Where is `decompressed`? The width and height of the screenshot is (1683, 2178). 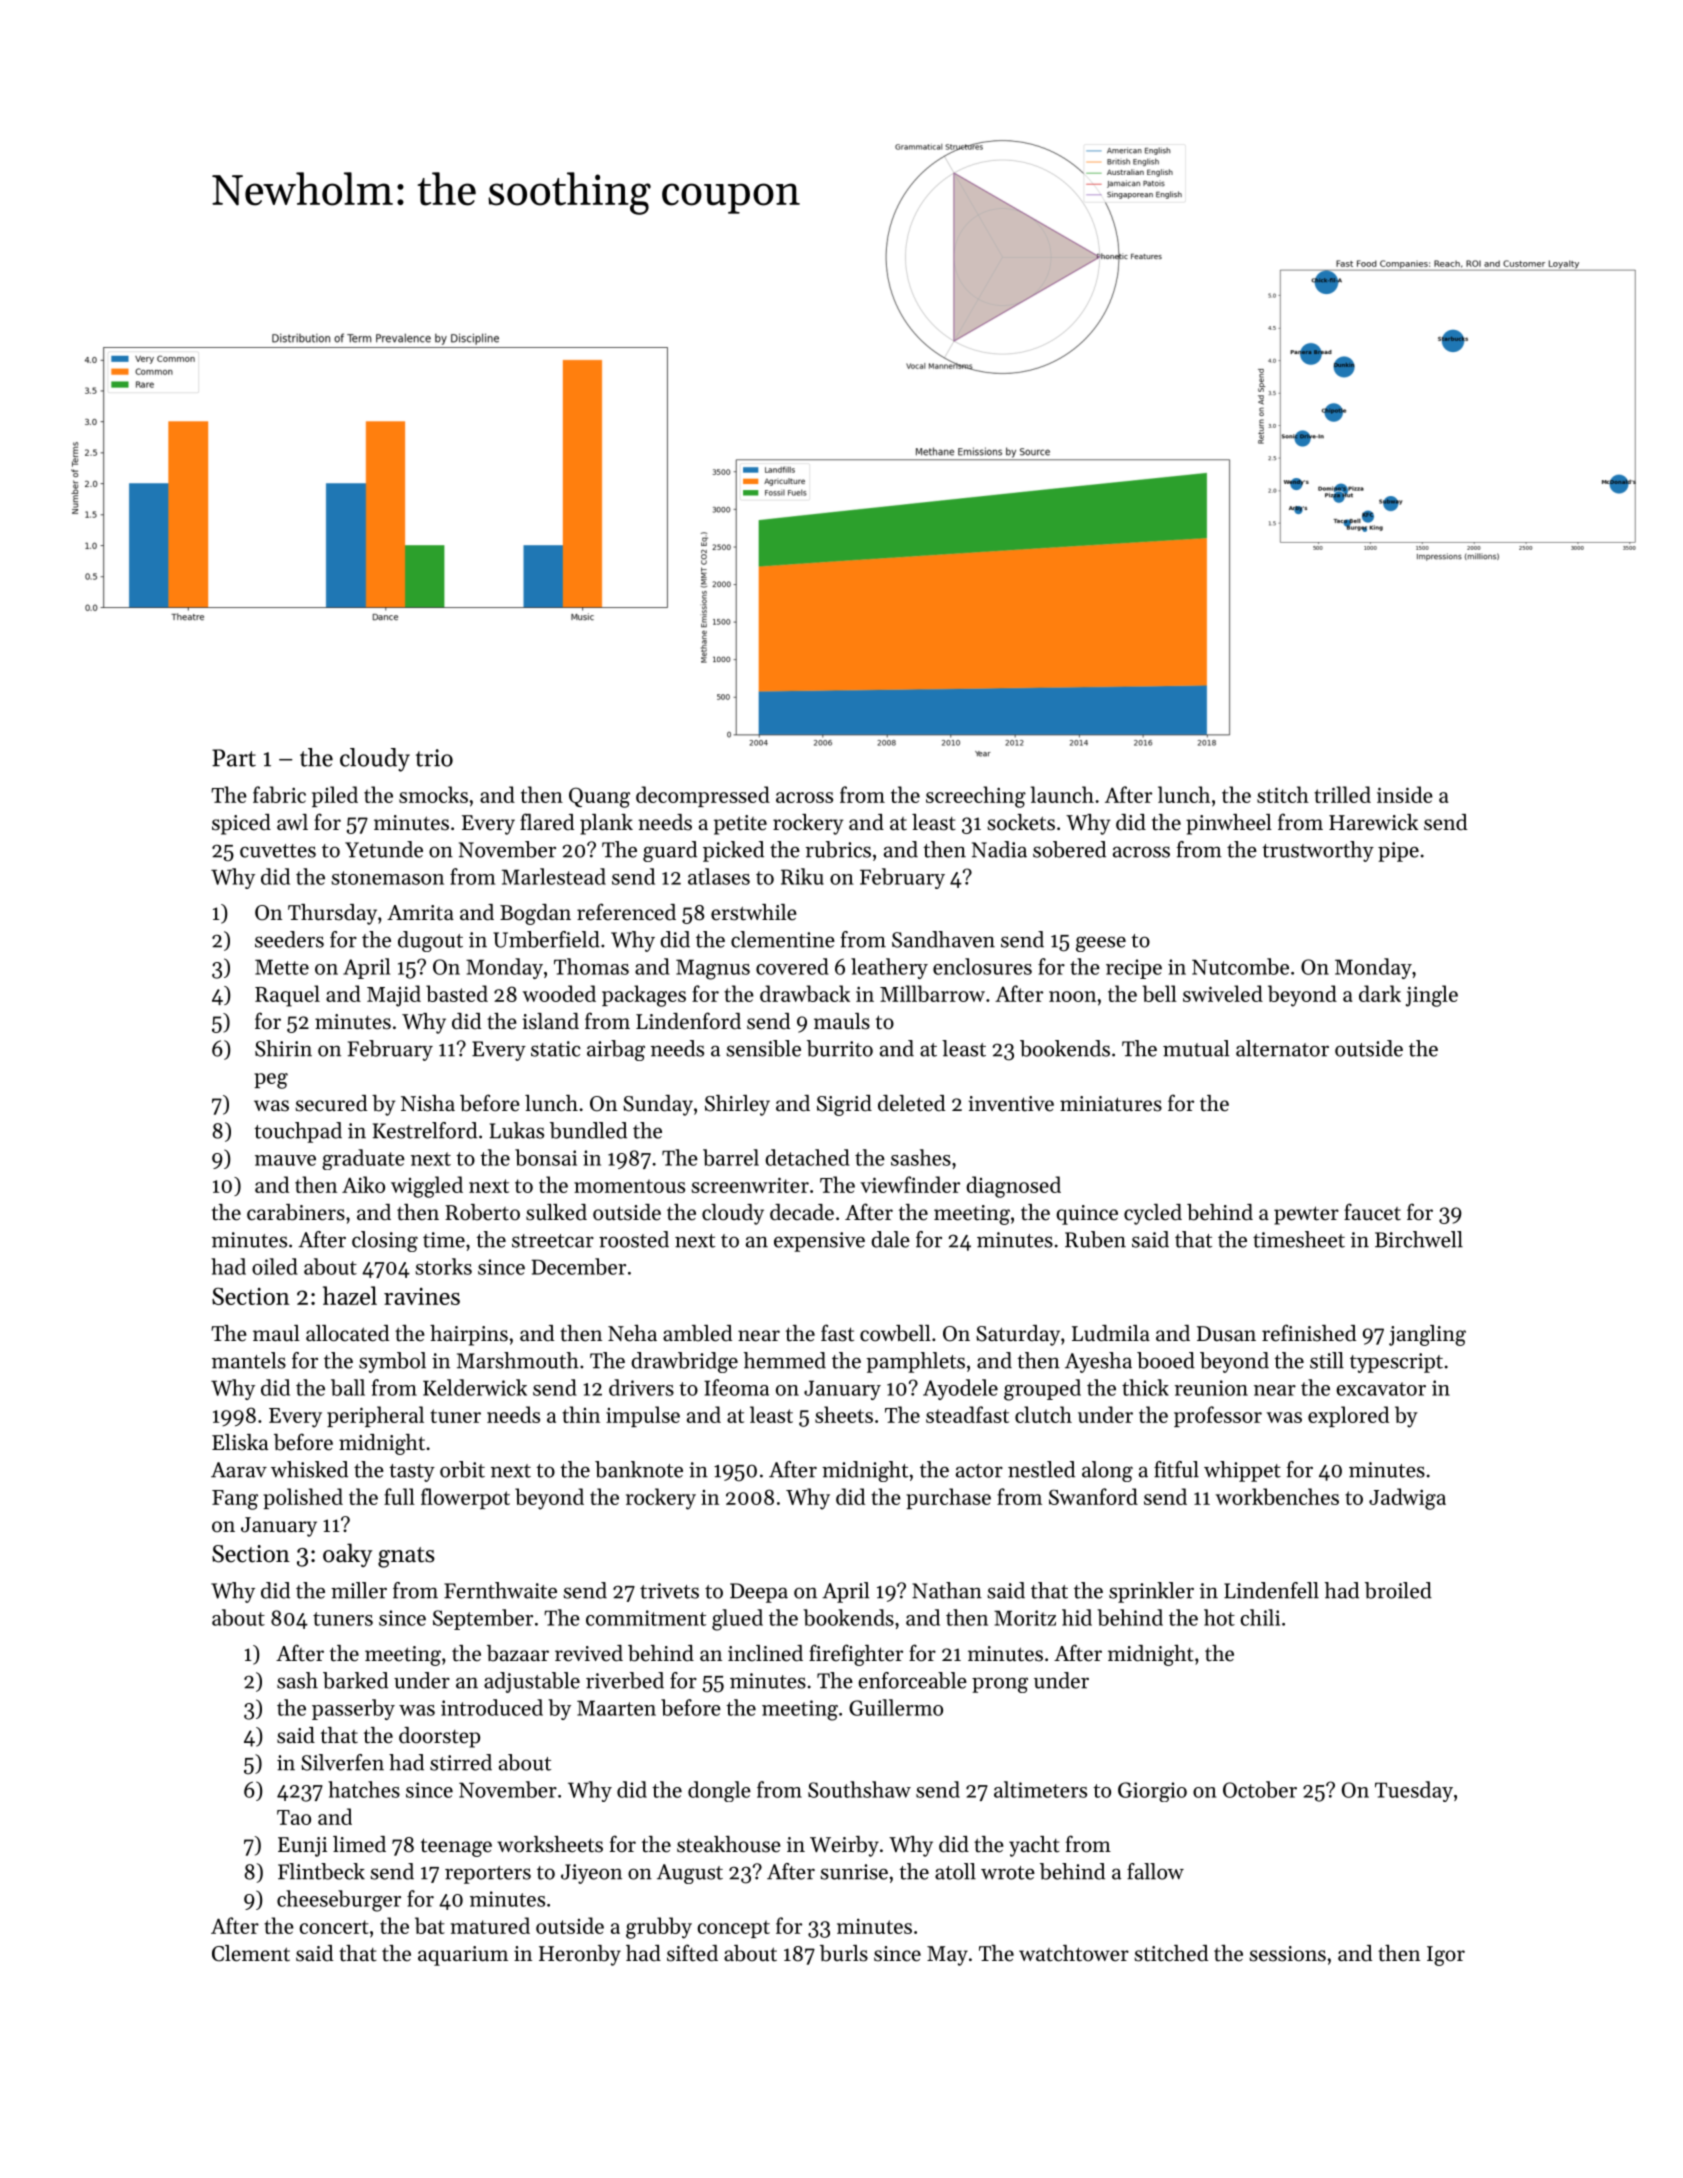
decompressed is located at coordinates (703, 796).
